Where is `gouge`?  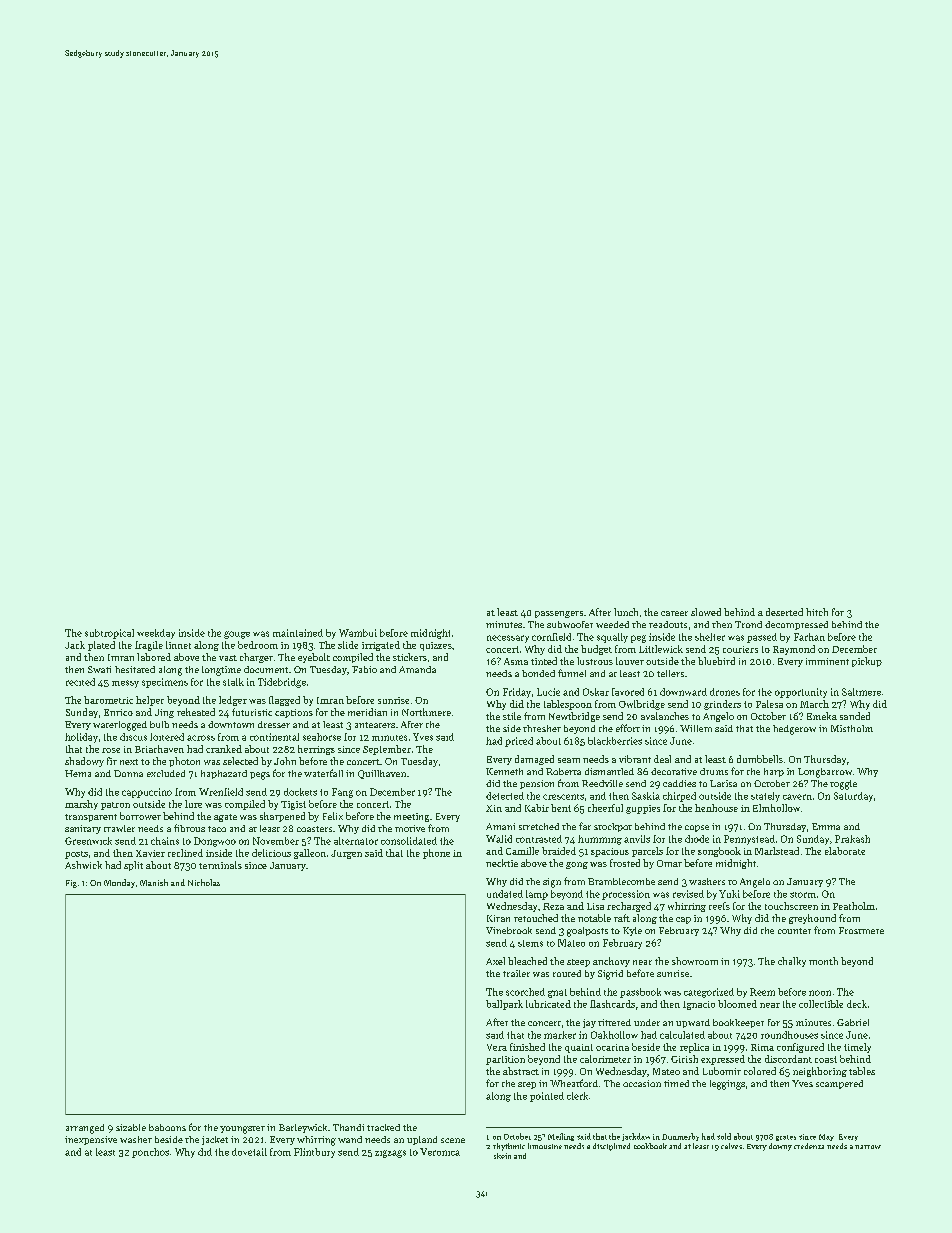 gouge is located at coordinates (237, 635).
